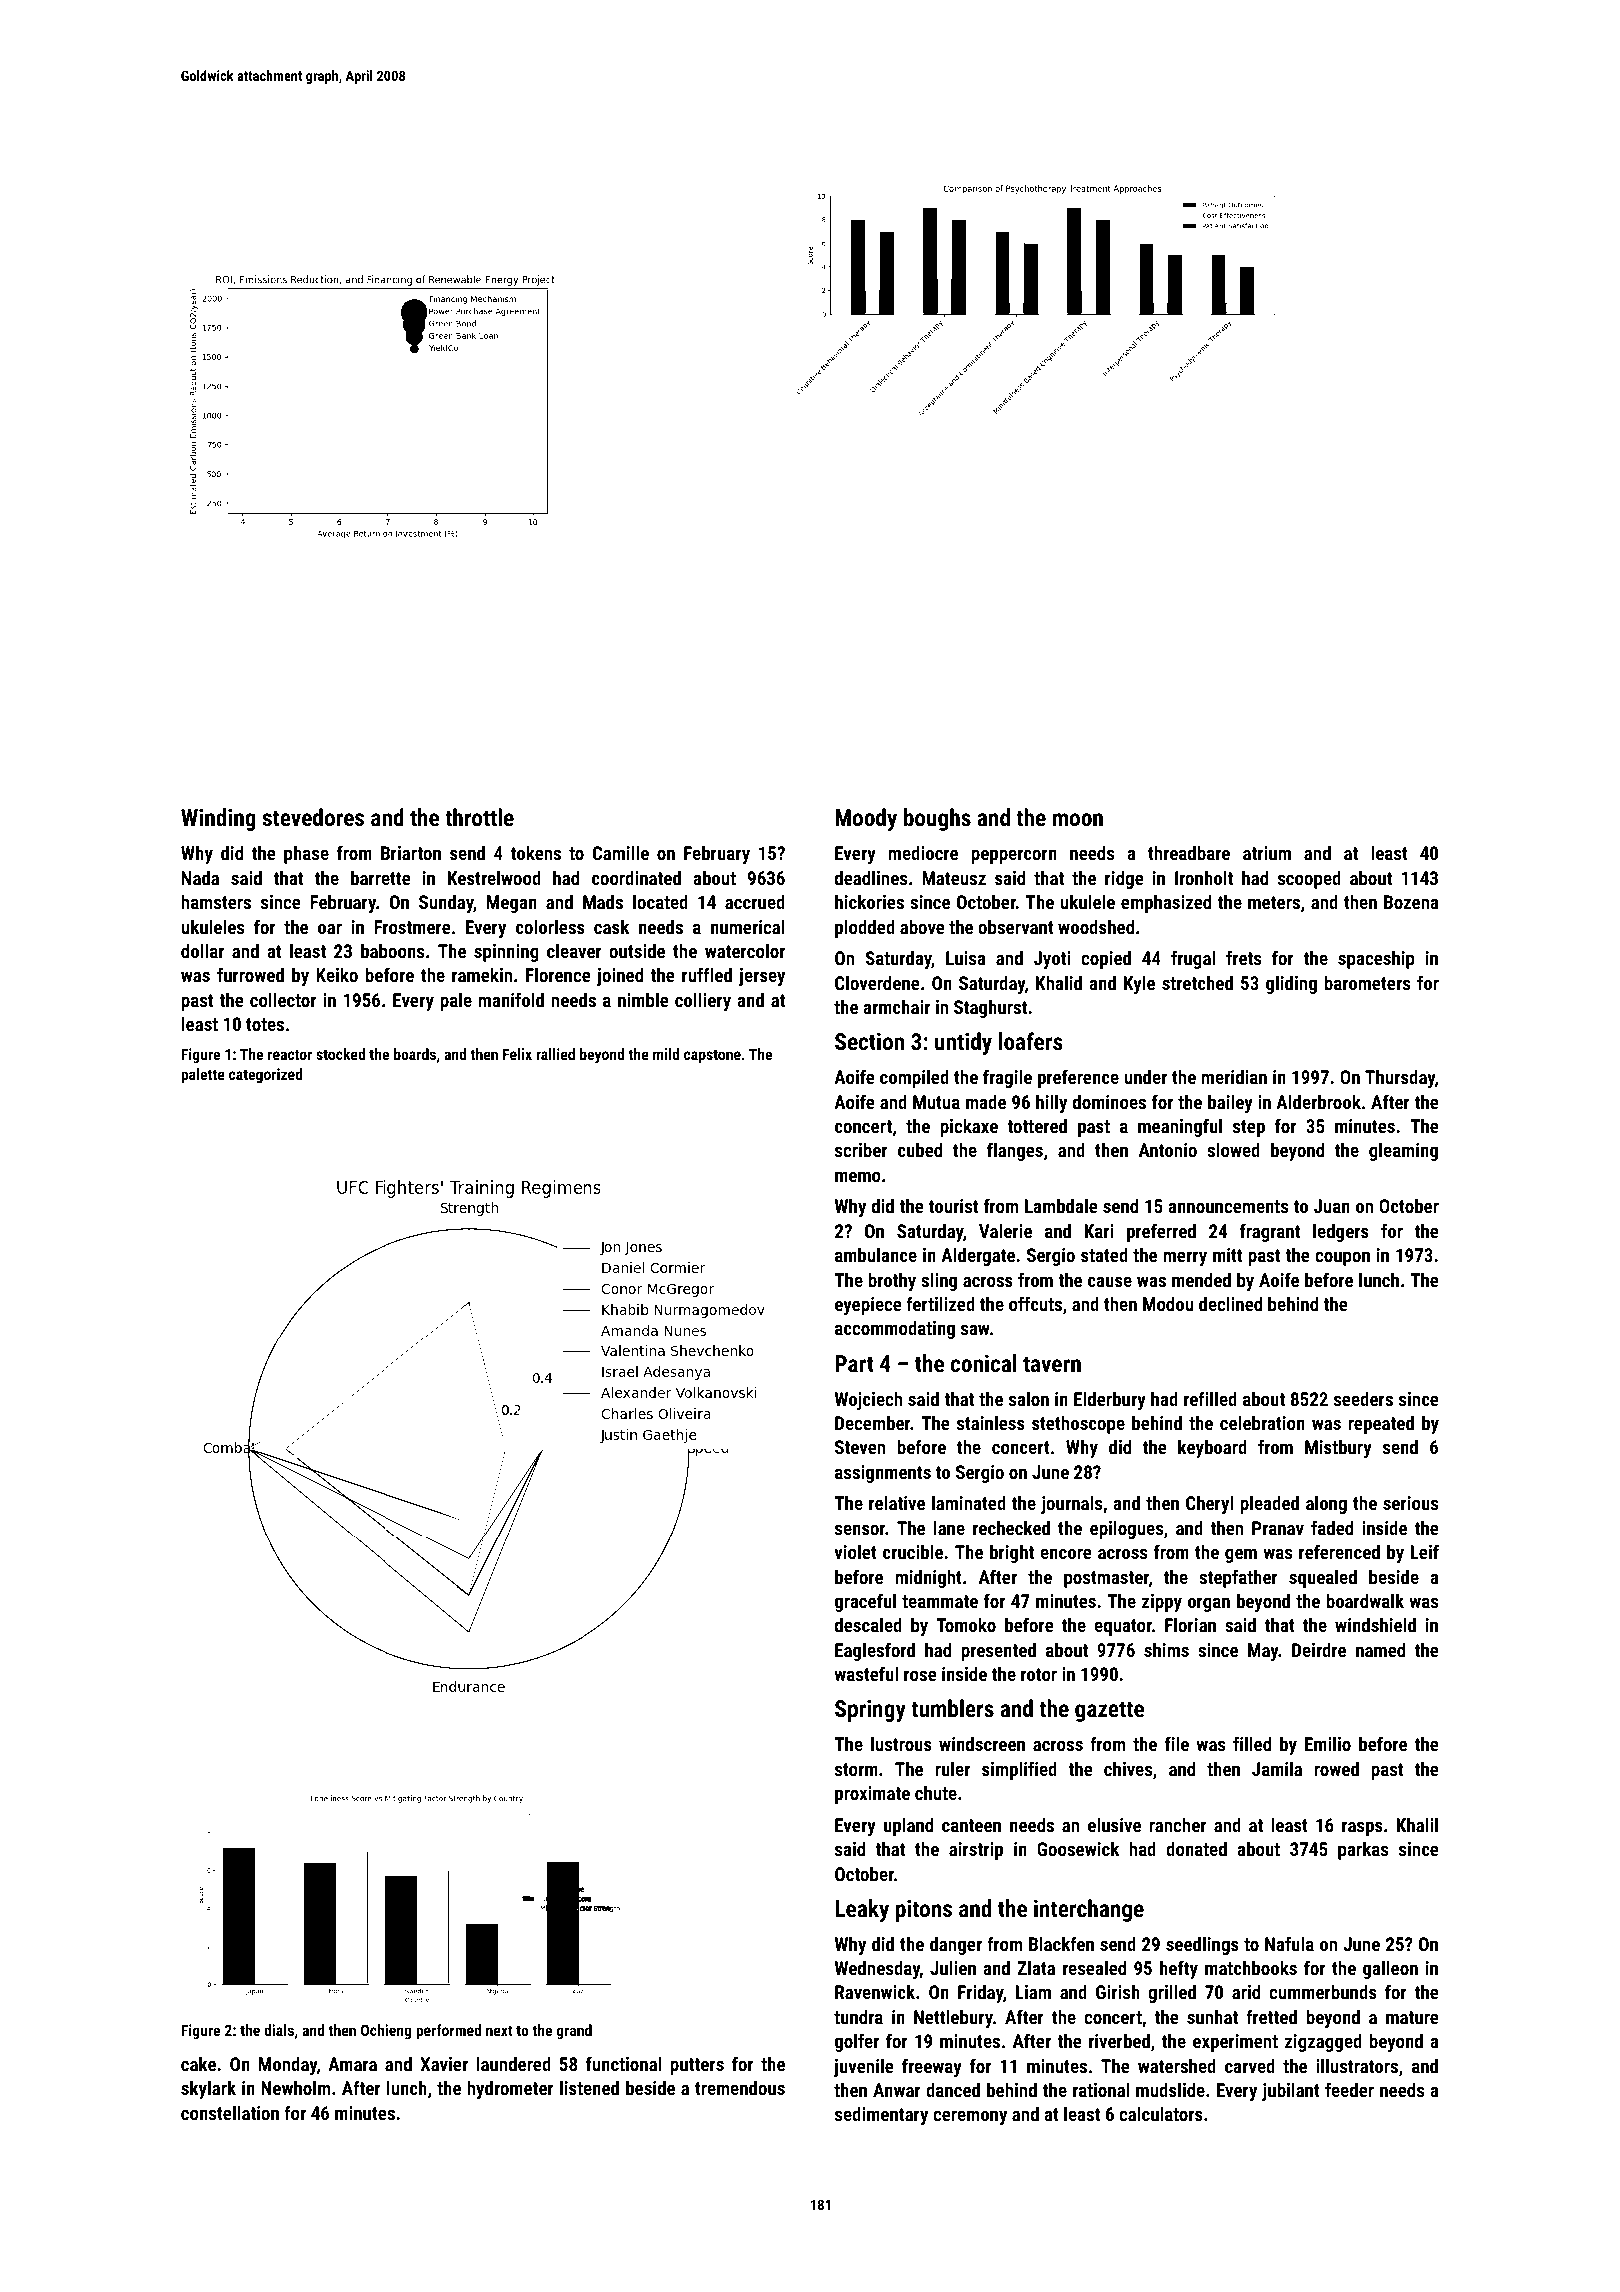 Image resolution: width=1620 pixels, height=2292 pixels. Describe the element at coordinates (865, 928) in the screenshot. I see `plodded` at that location.
